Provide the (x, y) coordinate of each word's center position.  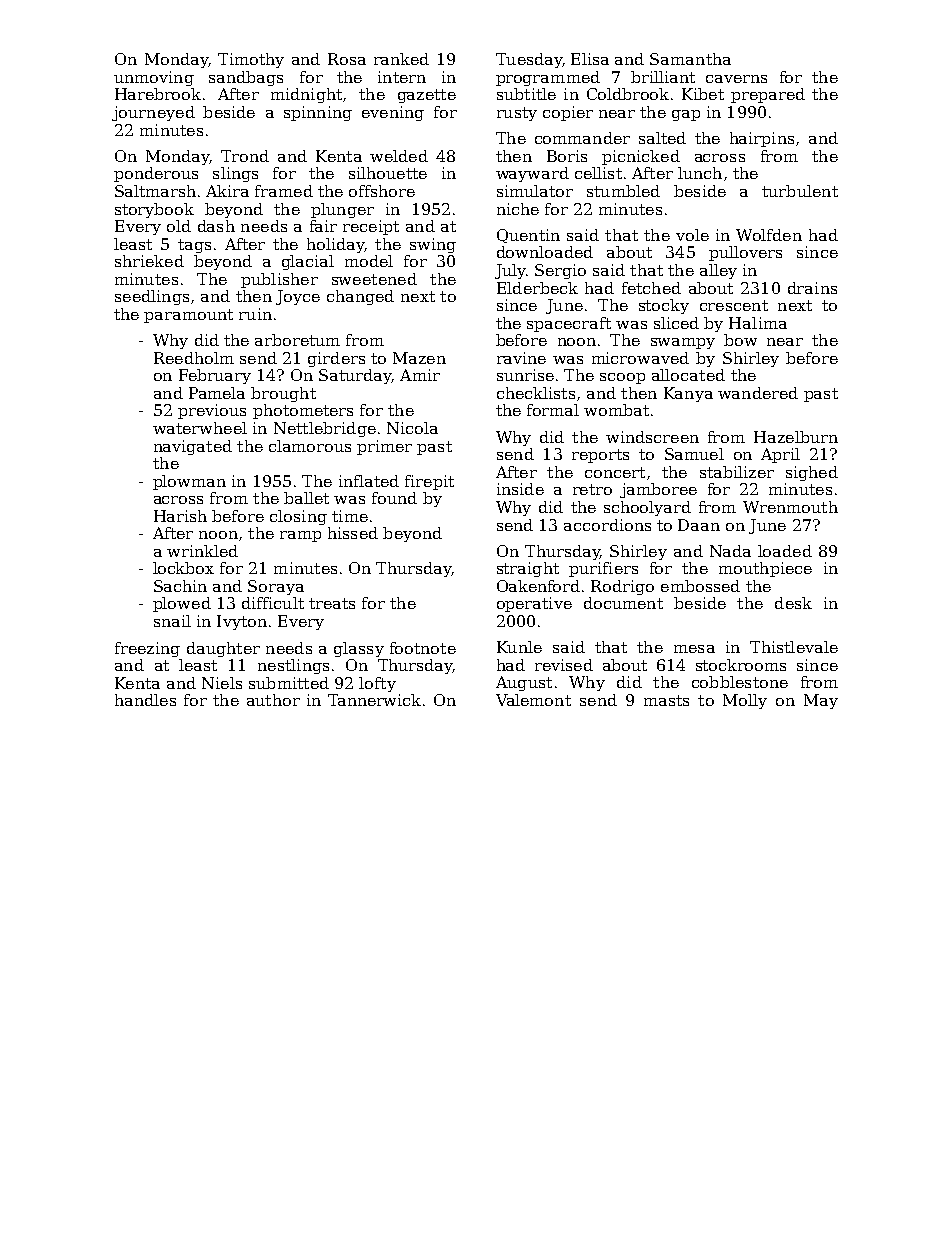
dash (216, 226)
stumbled (623, 191)
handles (145, 700)
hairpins (762, 139)
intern (402, 77)
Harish (180, 516)
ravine (521, 358)
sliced (676, 323)
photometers (303, 411)
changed (360, 297)
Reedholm (194, 358)
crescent (734, 305)
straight (528, 569)
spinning (318, 113)
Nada (730, 551)
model (369, 261)
